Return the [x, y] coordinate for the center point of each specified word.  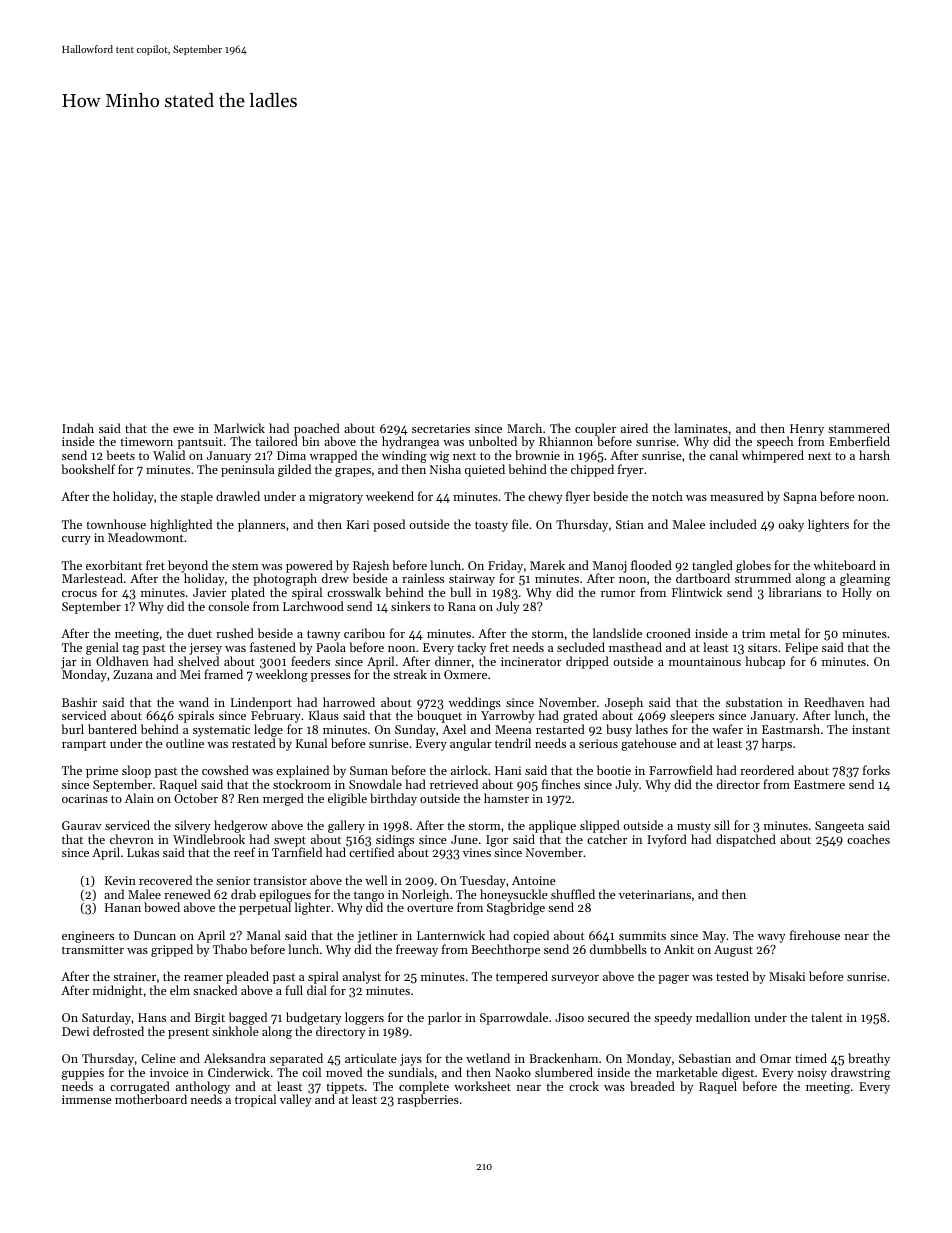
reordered [767, 770]
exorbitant [114, 565]
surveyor [575, 979]
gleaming [865, 580]
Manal [264, 935]
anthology [203, 1088]
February [276, 717]
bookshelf [88, 469]
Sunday [415, 730]
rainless [423, 578]
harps [777, 744]
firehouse [815, 935]
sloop [136, 771]
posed [389, 525]
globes [753, 566]
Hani [508, 770]
